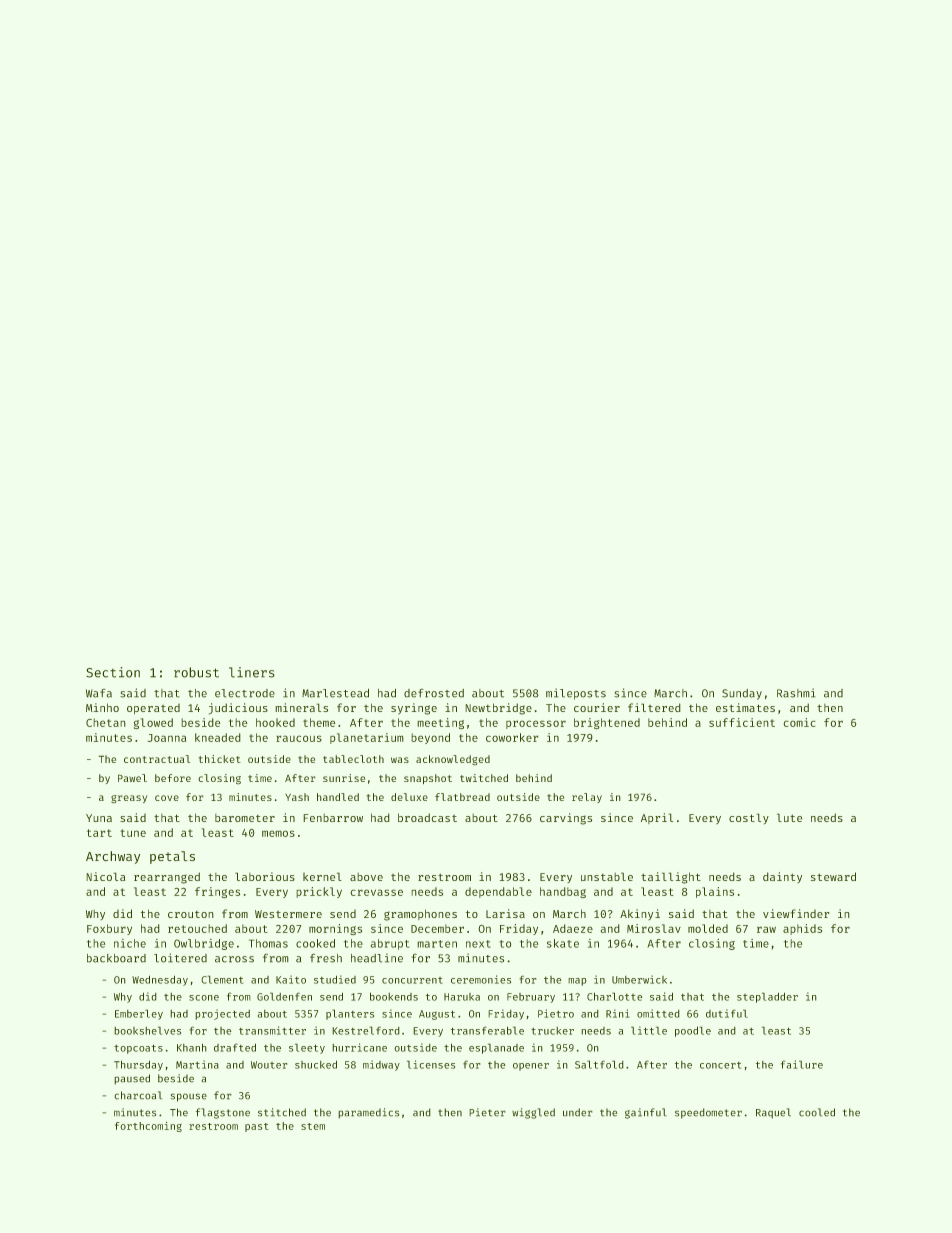 This image has height=1233, width=952. What do you see at coordinates (291, 979) in the image?
I see `Kaito` at bounding box center [291, 979].
